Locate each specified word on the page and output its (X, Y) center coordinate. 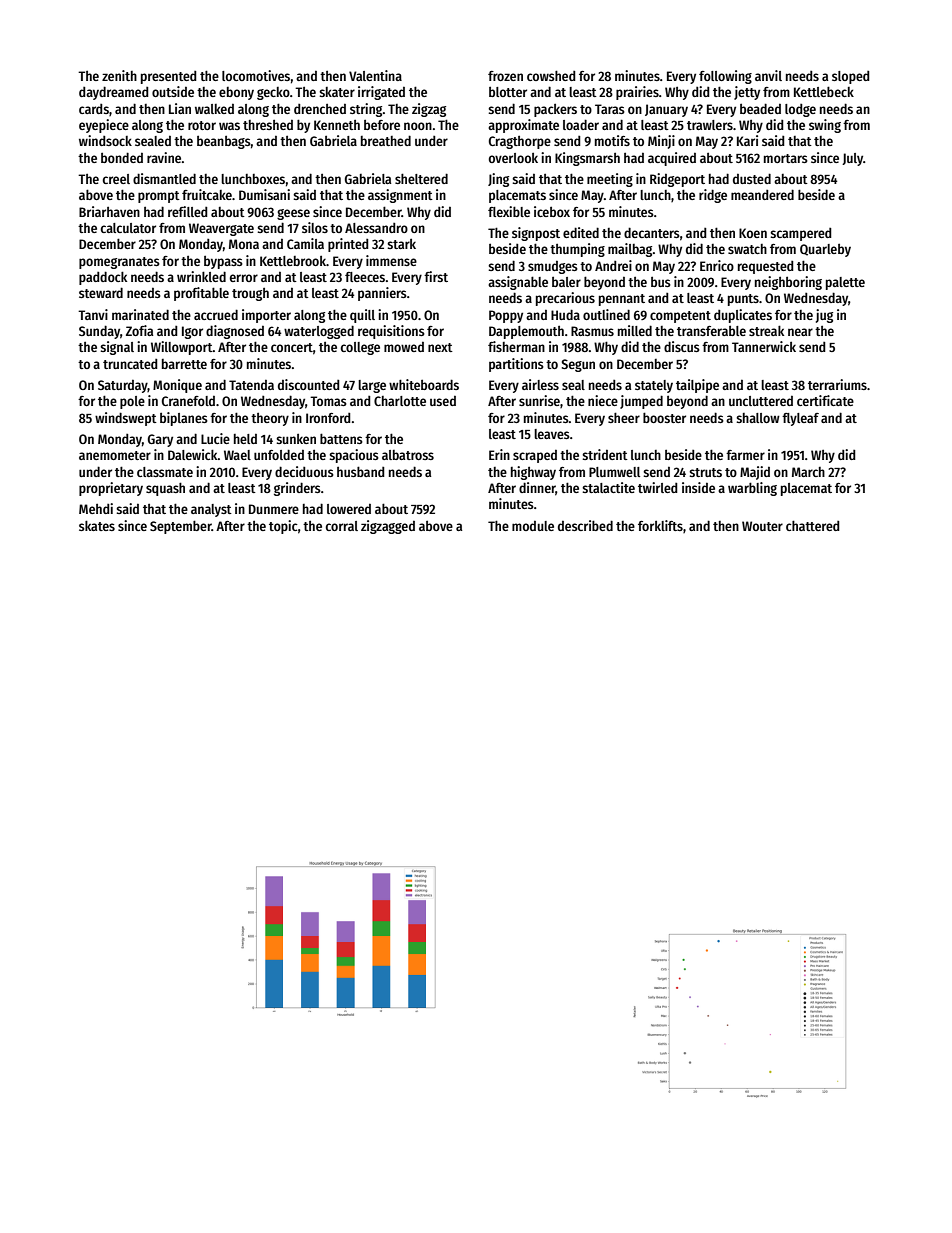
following (725, 77)
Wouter (762, 526)
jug (824, 316)
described (585, 525)
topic (283, 527)
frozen (505, 76)
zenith (119, 75)
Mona (244, 244)
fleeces (365, 277)
